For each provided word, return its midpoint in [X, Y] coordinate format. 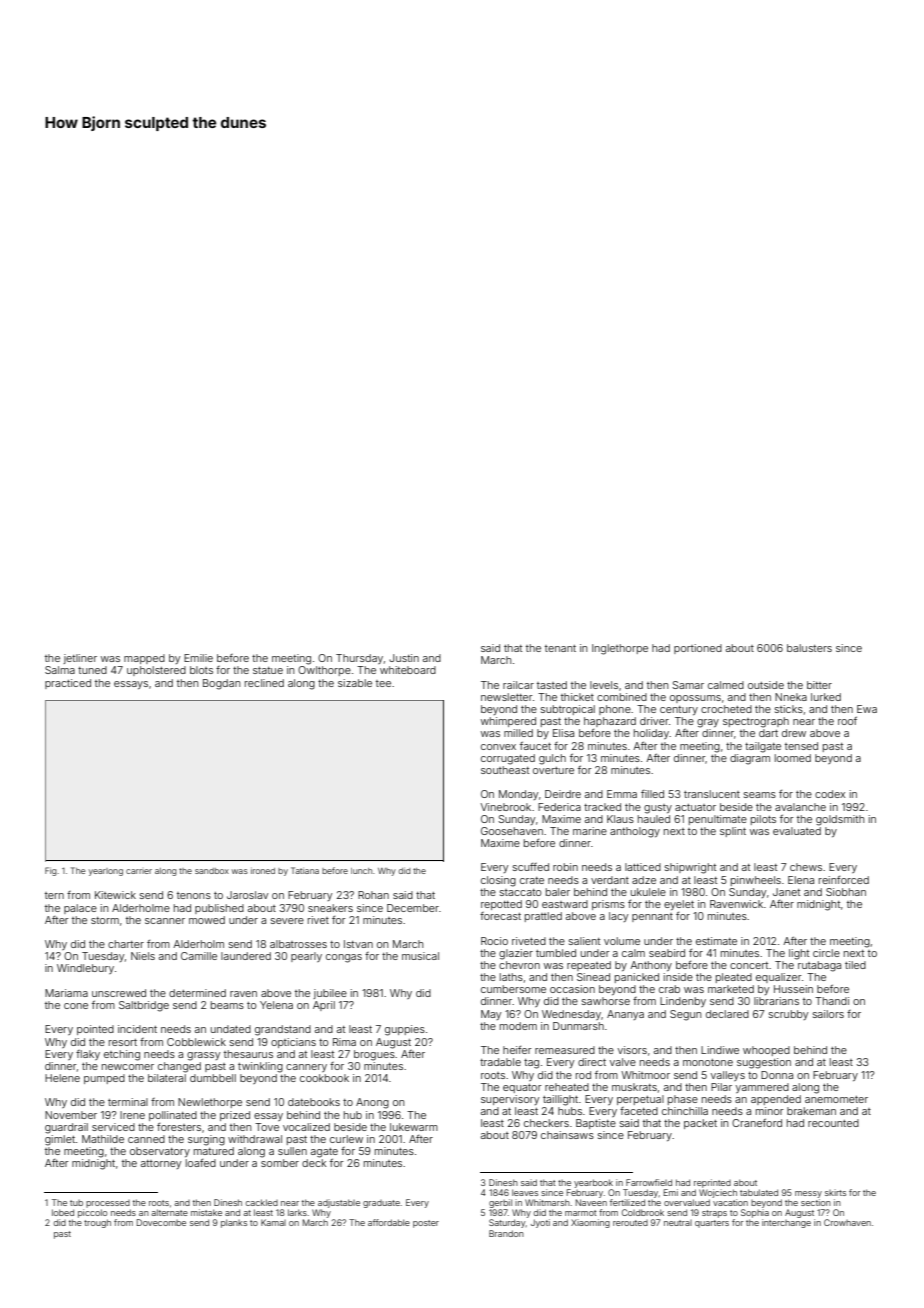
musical [420, 956]
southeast [505, 770]
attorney [161, 1164]
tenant [560, 648]
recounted [833, 1123]
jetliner [80, 659]
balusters [809, 648]
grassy [203, 1056]
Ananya [625, 1015]
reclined [264, 683]
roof [847, 721]
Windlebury [85, 969]
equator [522, 1088]
